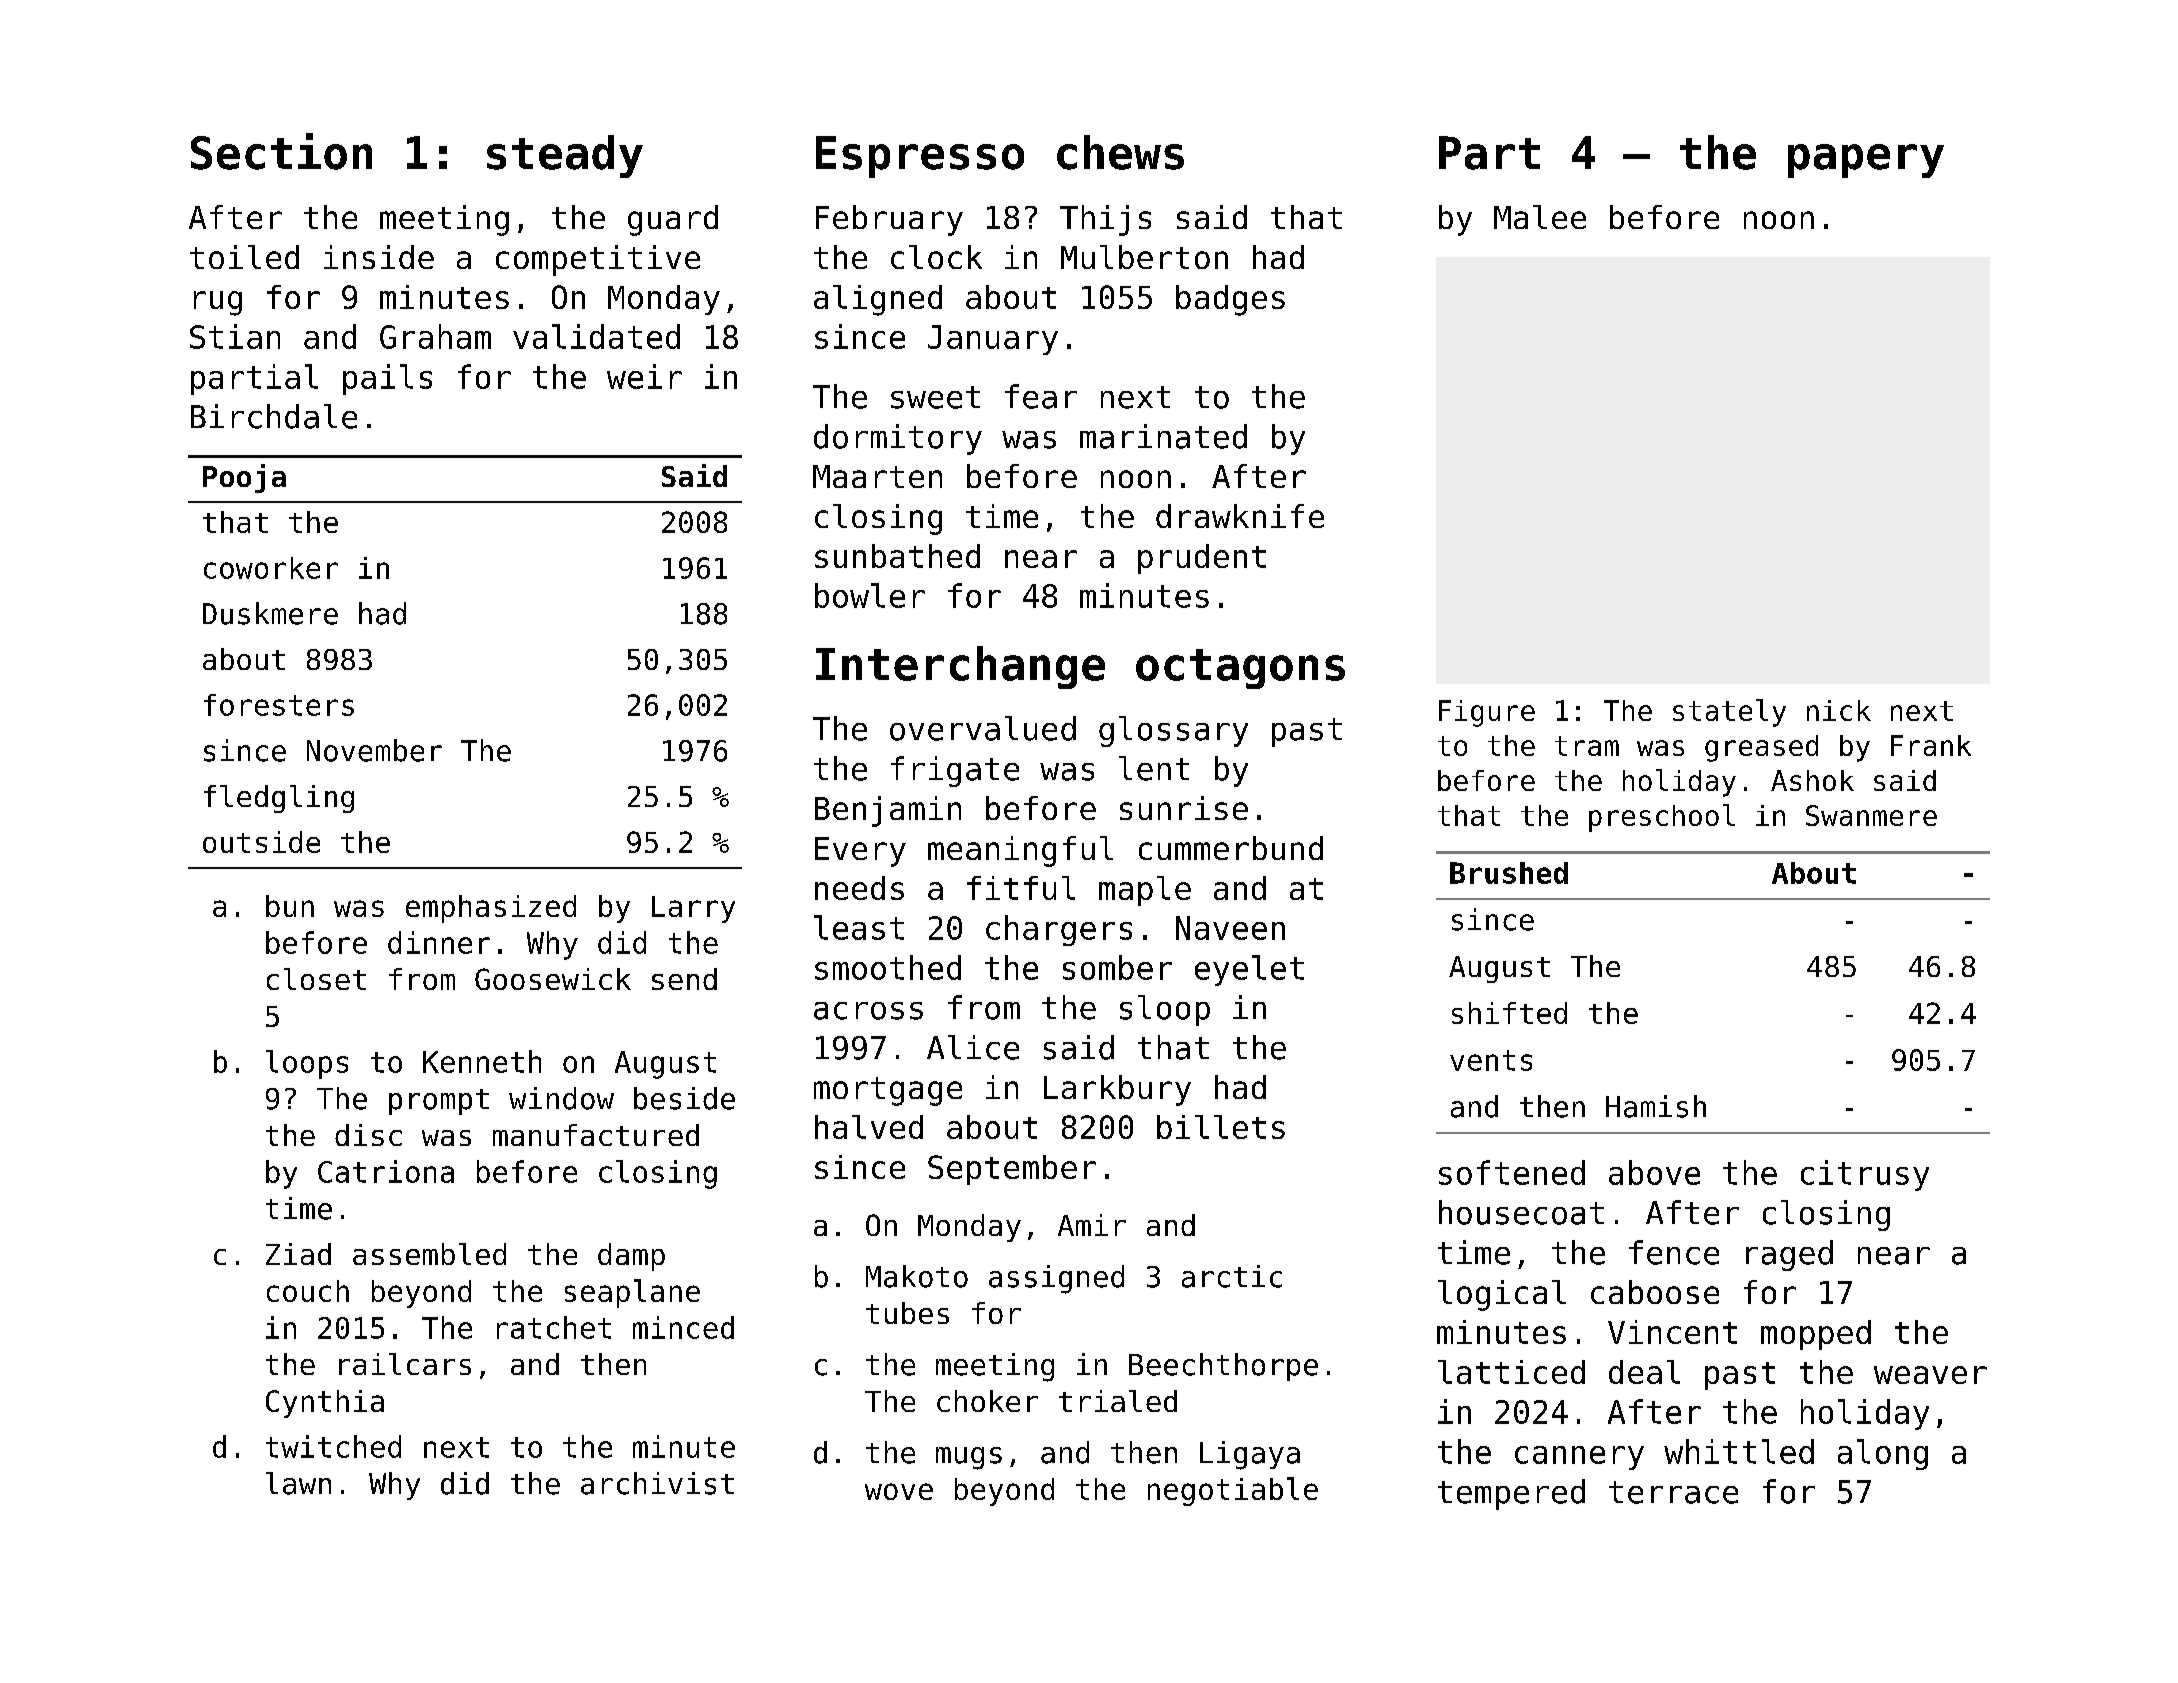 This page has width=2178, height=1683. What do you see at coordinates (1120, 152) in the page?
I see `chews` at bounding box center [1120, 152].
